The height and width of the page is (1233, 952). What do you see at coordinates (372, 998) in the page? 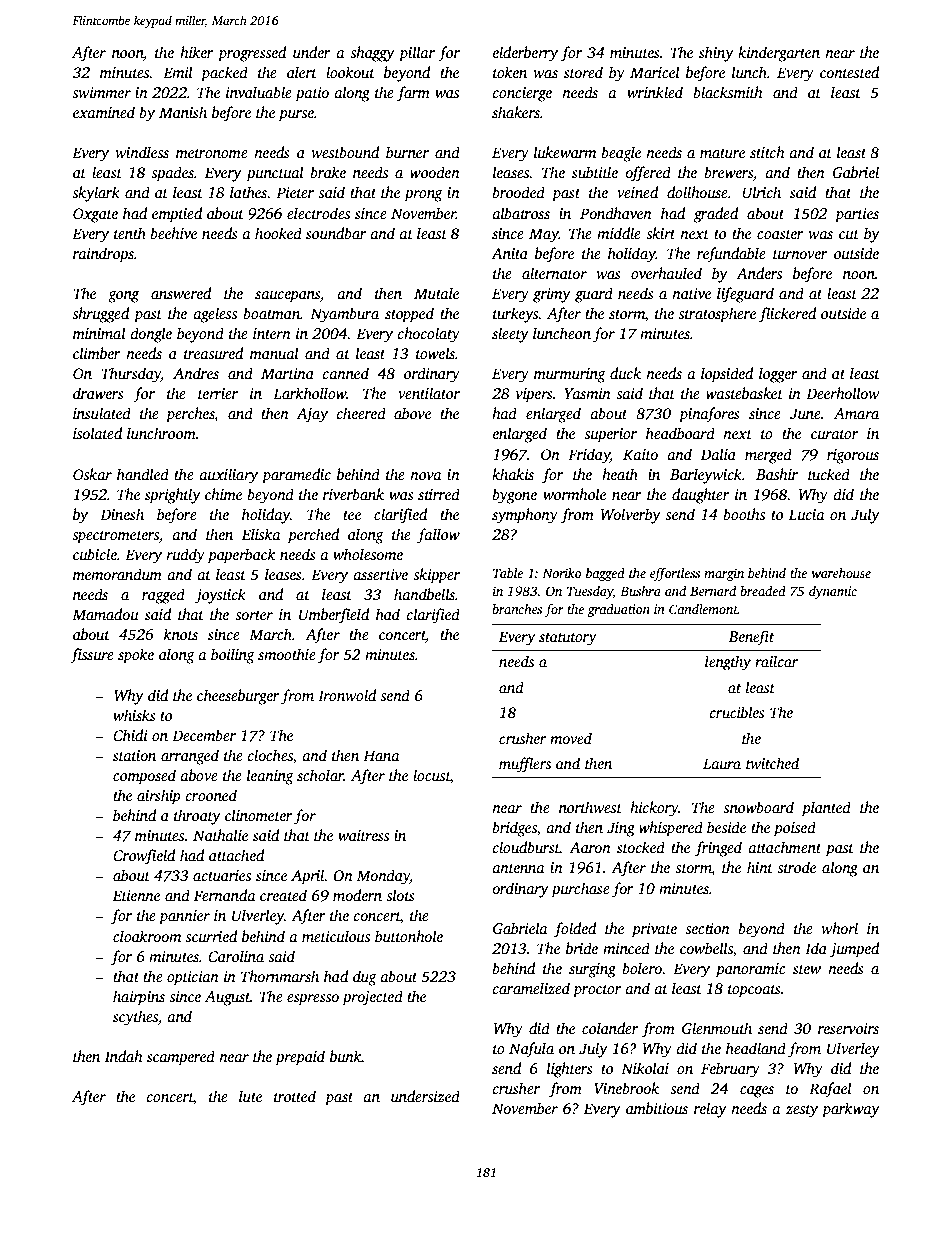
I see `projected` at bounding box center [372, 998].
